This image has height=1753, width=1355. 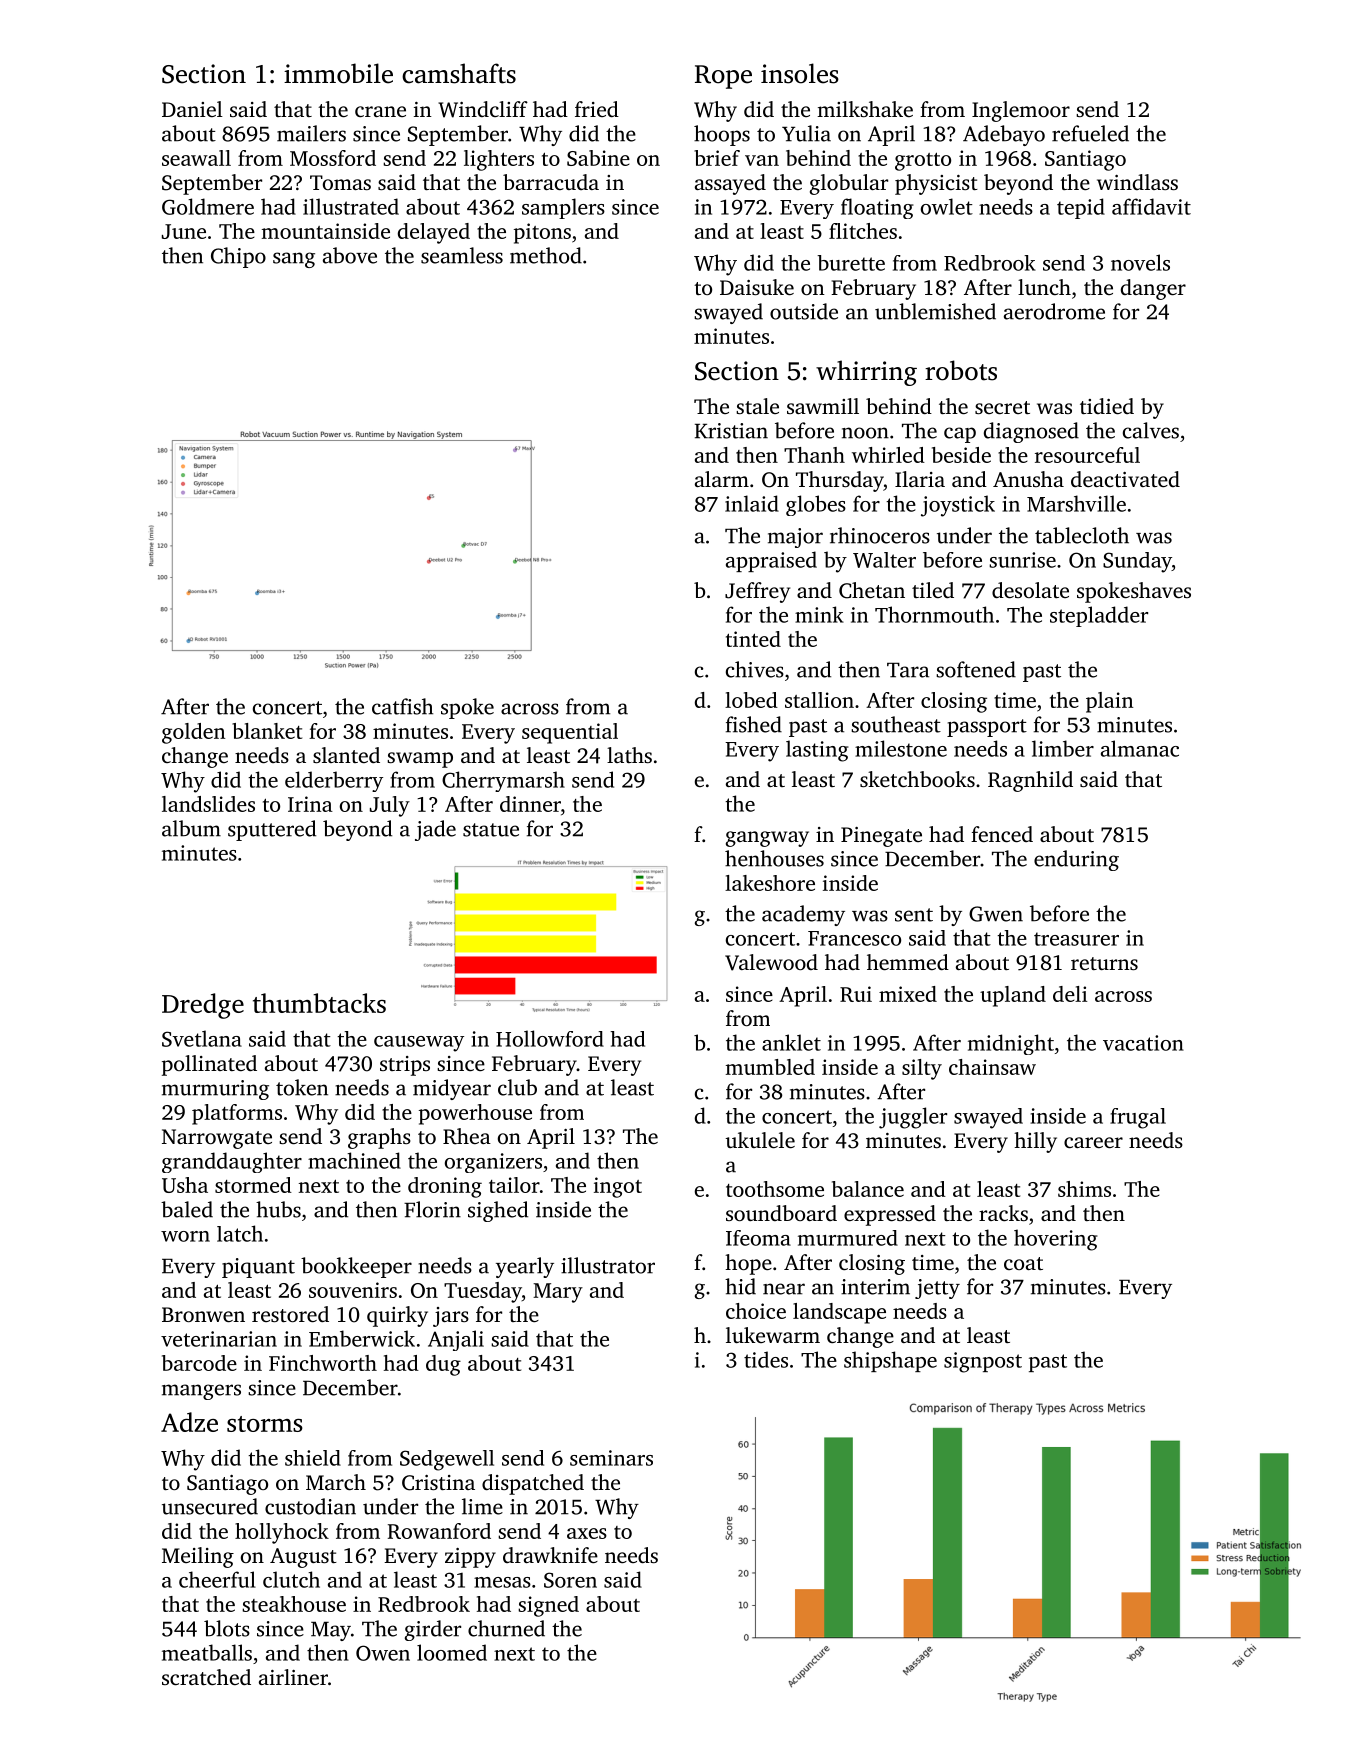 I want to click on Rope, so click(x=723, y=77).
